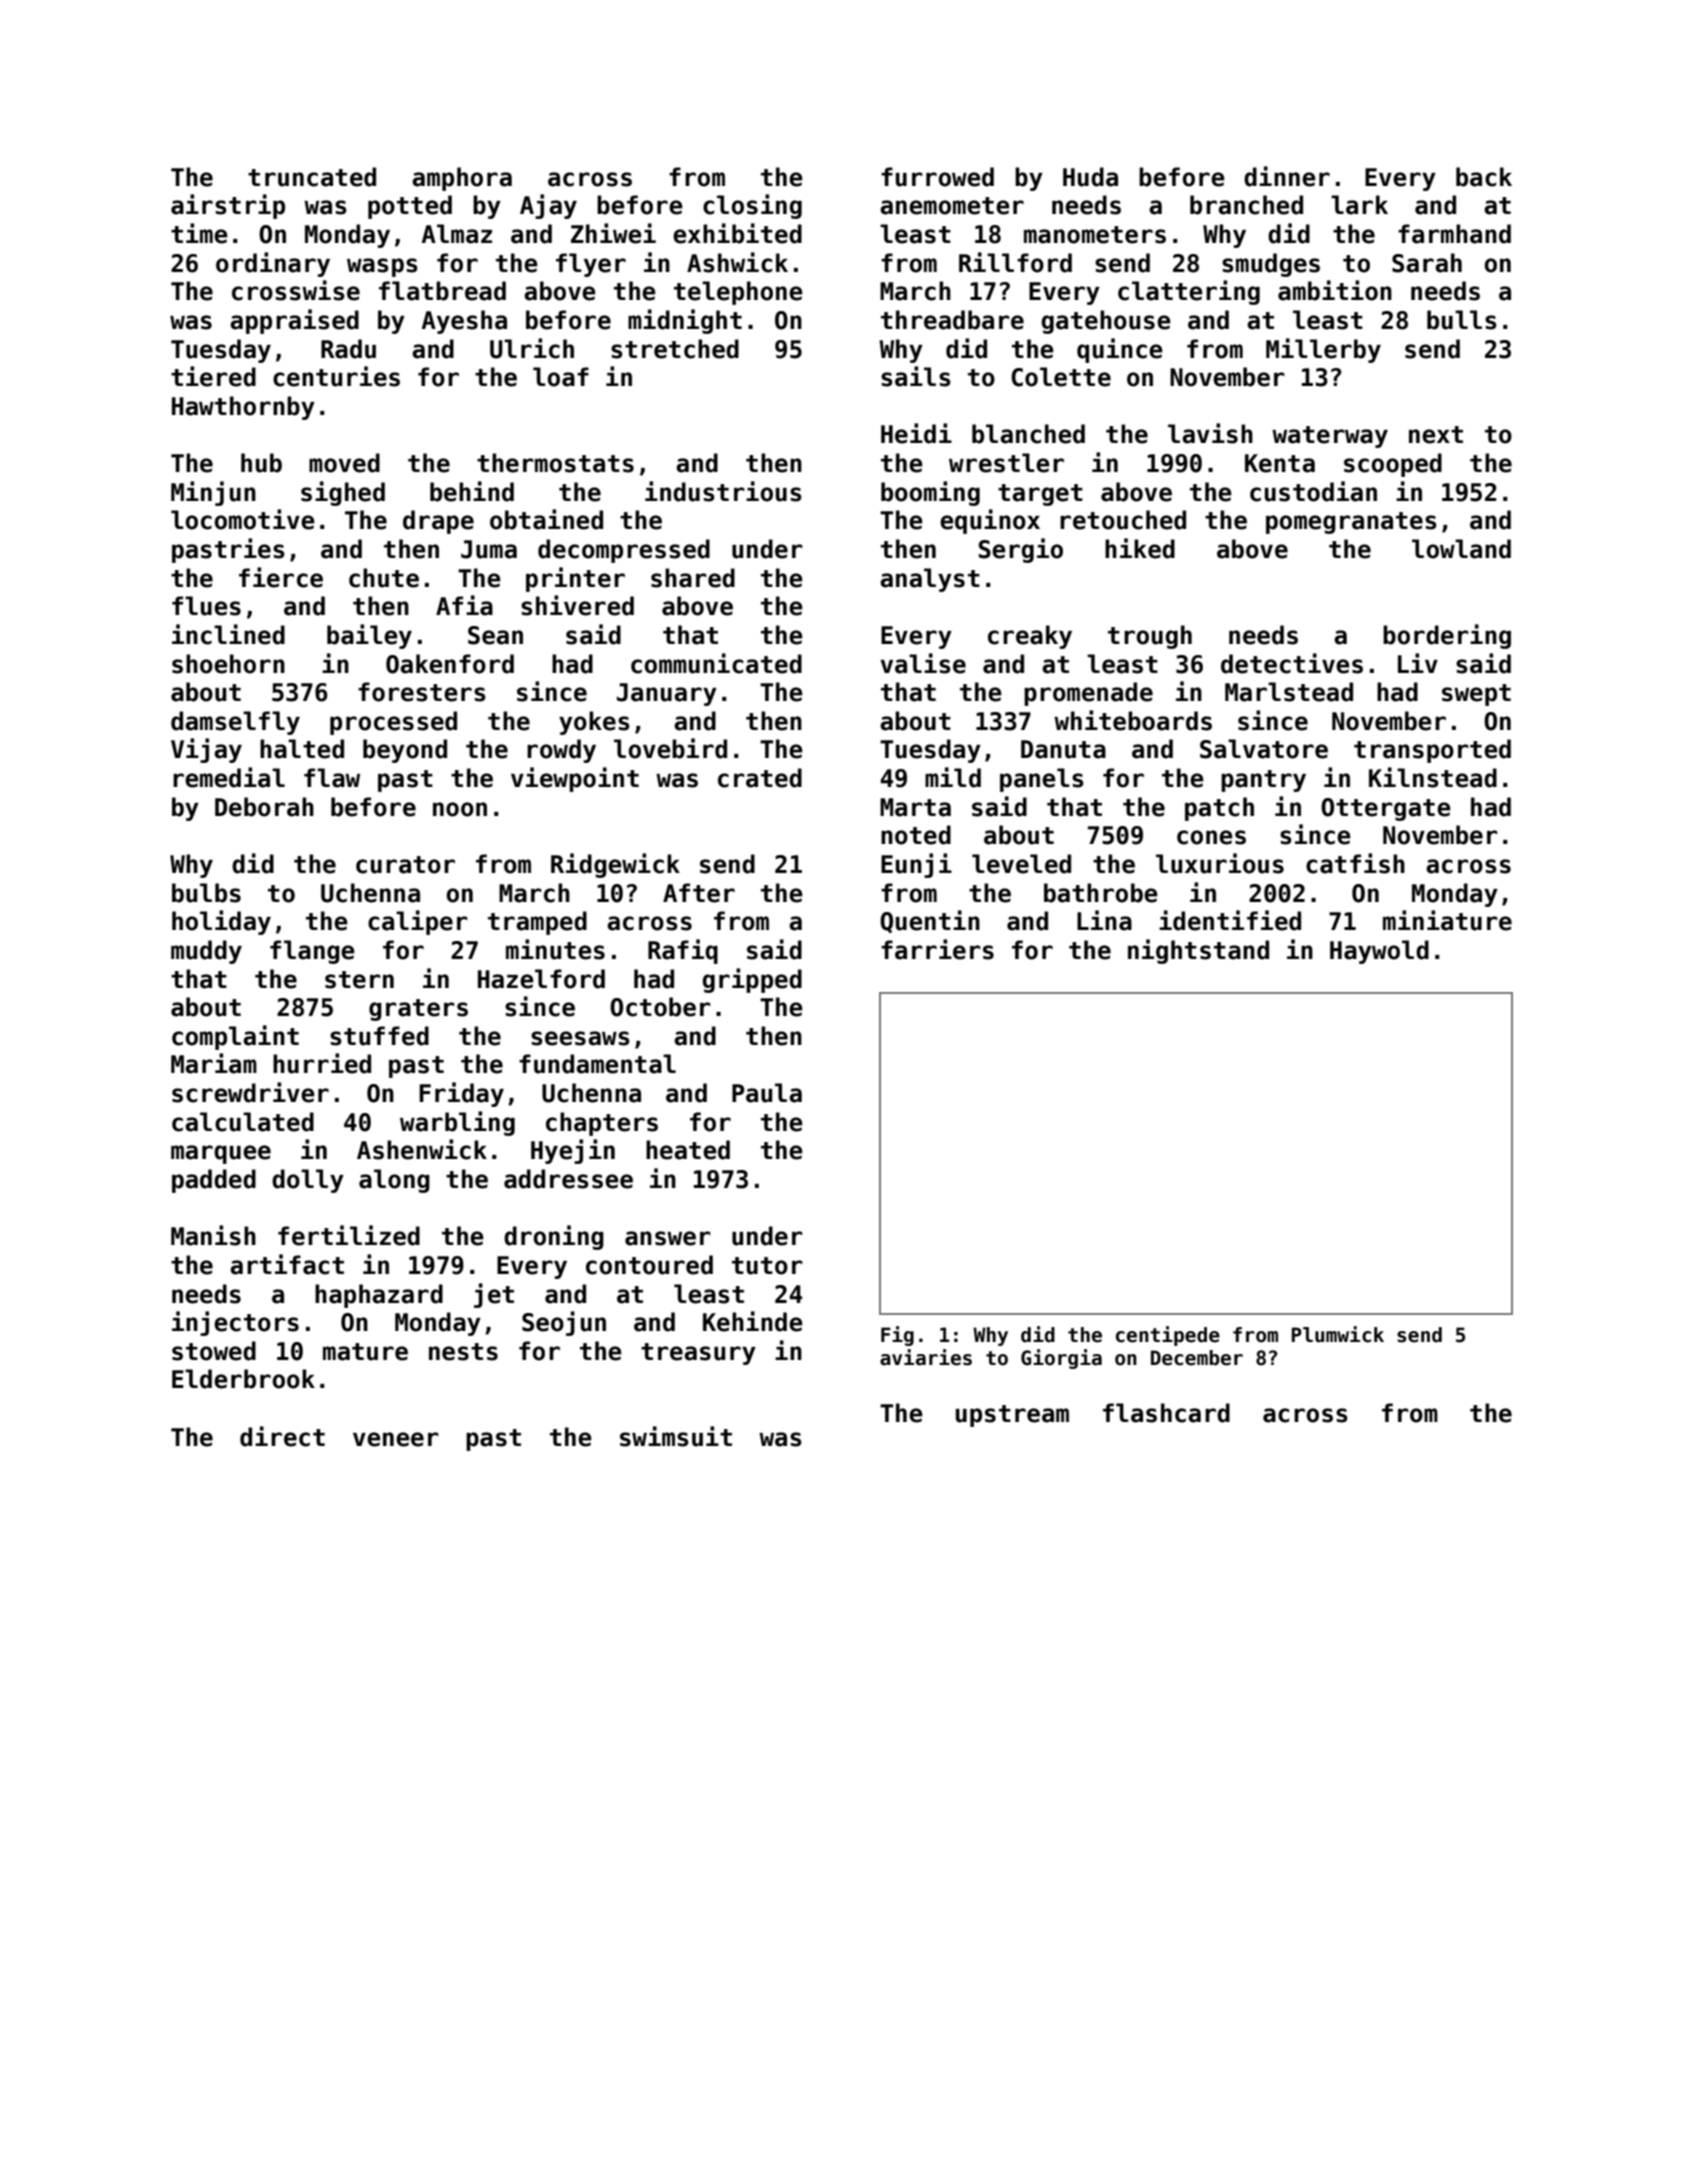 Image resolution: width=1683 pixels, height=2178 pixels. Describe the element at coordinates (1338, 1334) in the screenshot. I see `Plumwick` at that location.
